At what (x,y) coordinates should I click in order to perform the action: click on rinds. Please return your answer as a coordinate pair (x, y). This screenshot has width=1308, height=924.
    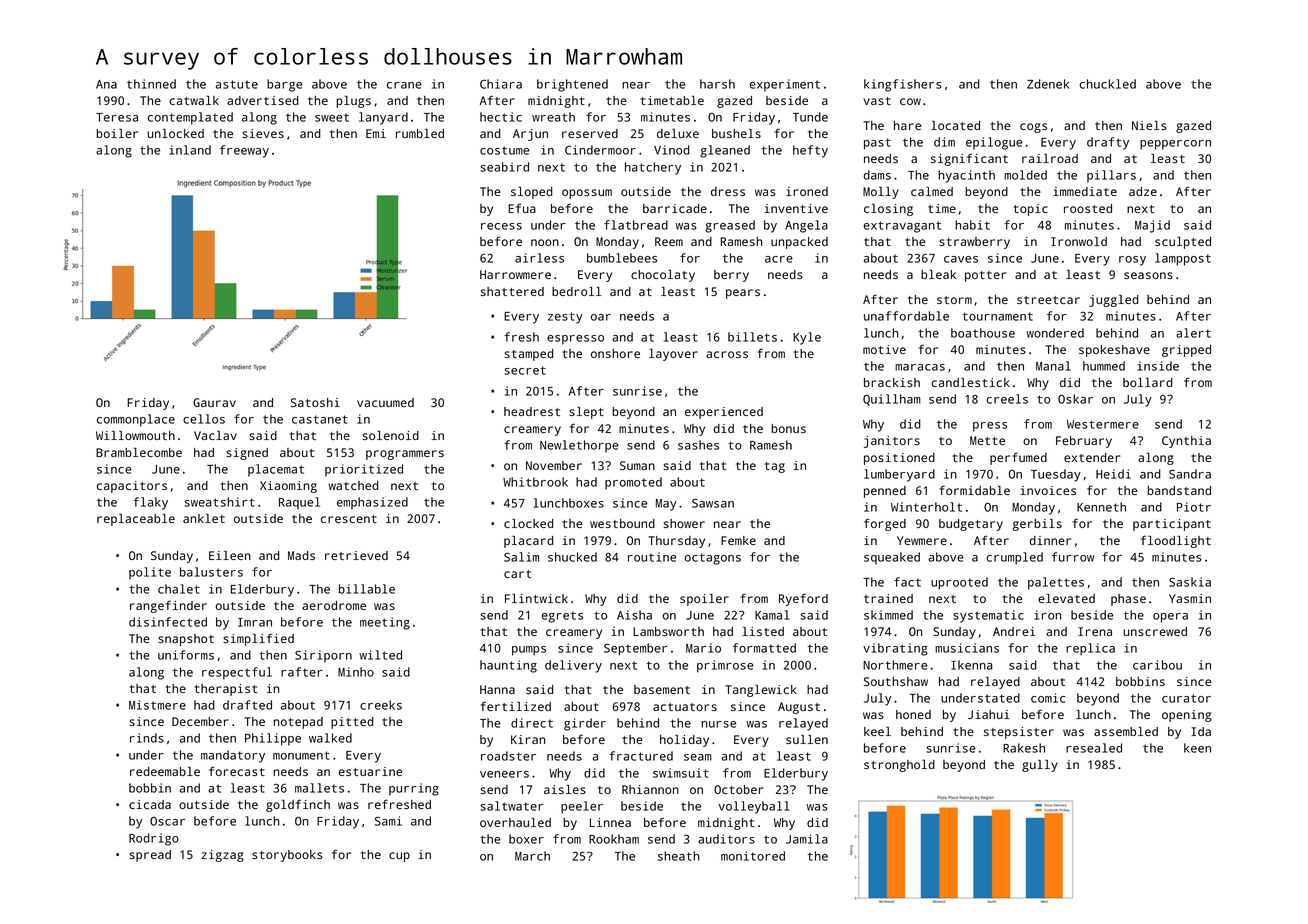
    Looking at the image, I should click on (147, 738).
